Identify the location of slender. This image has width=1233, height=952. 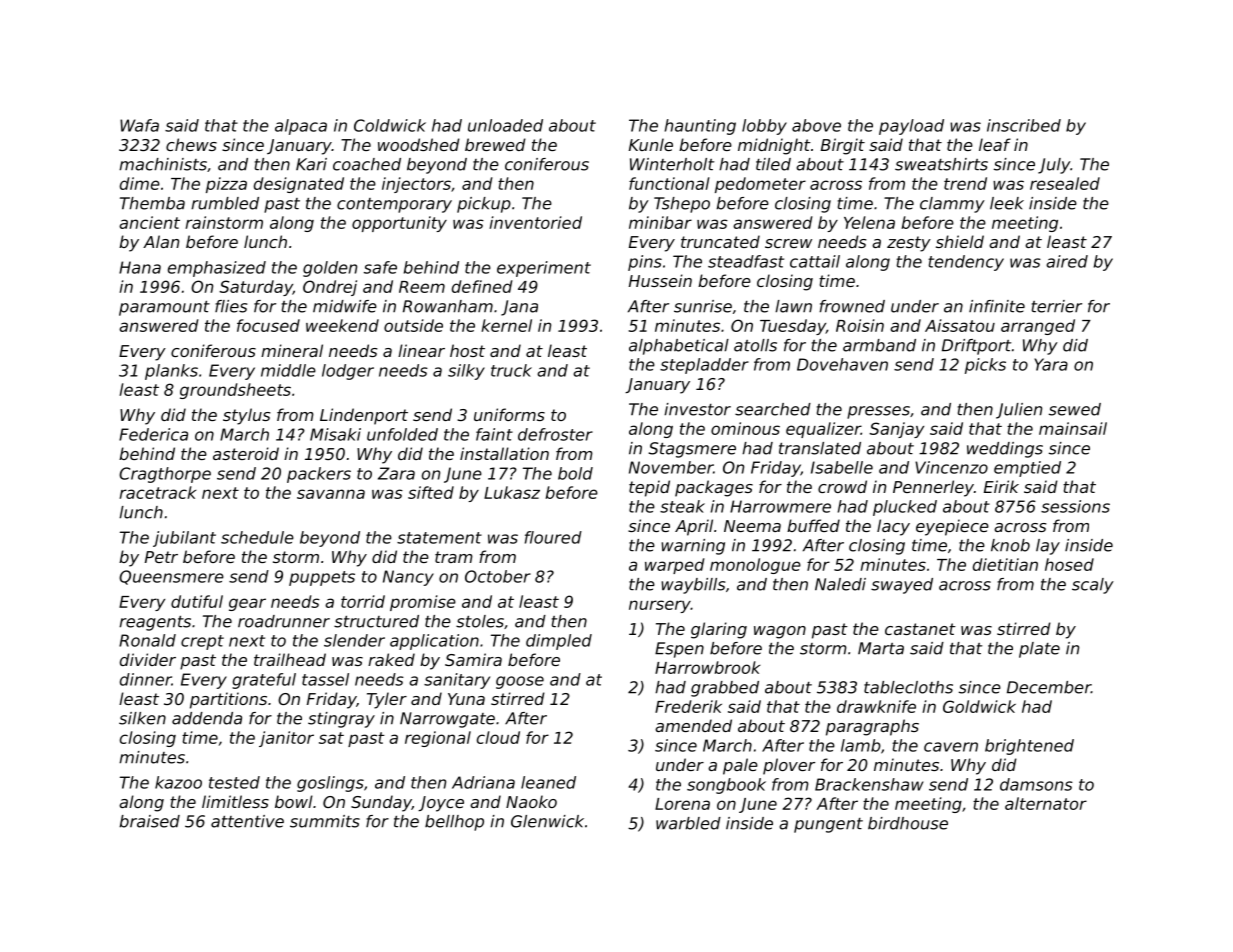
(354, 640).
